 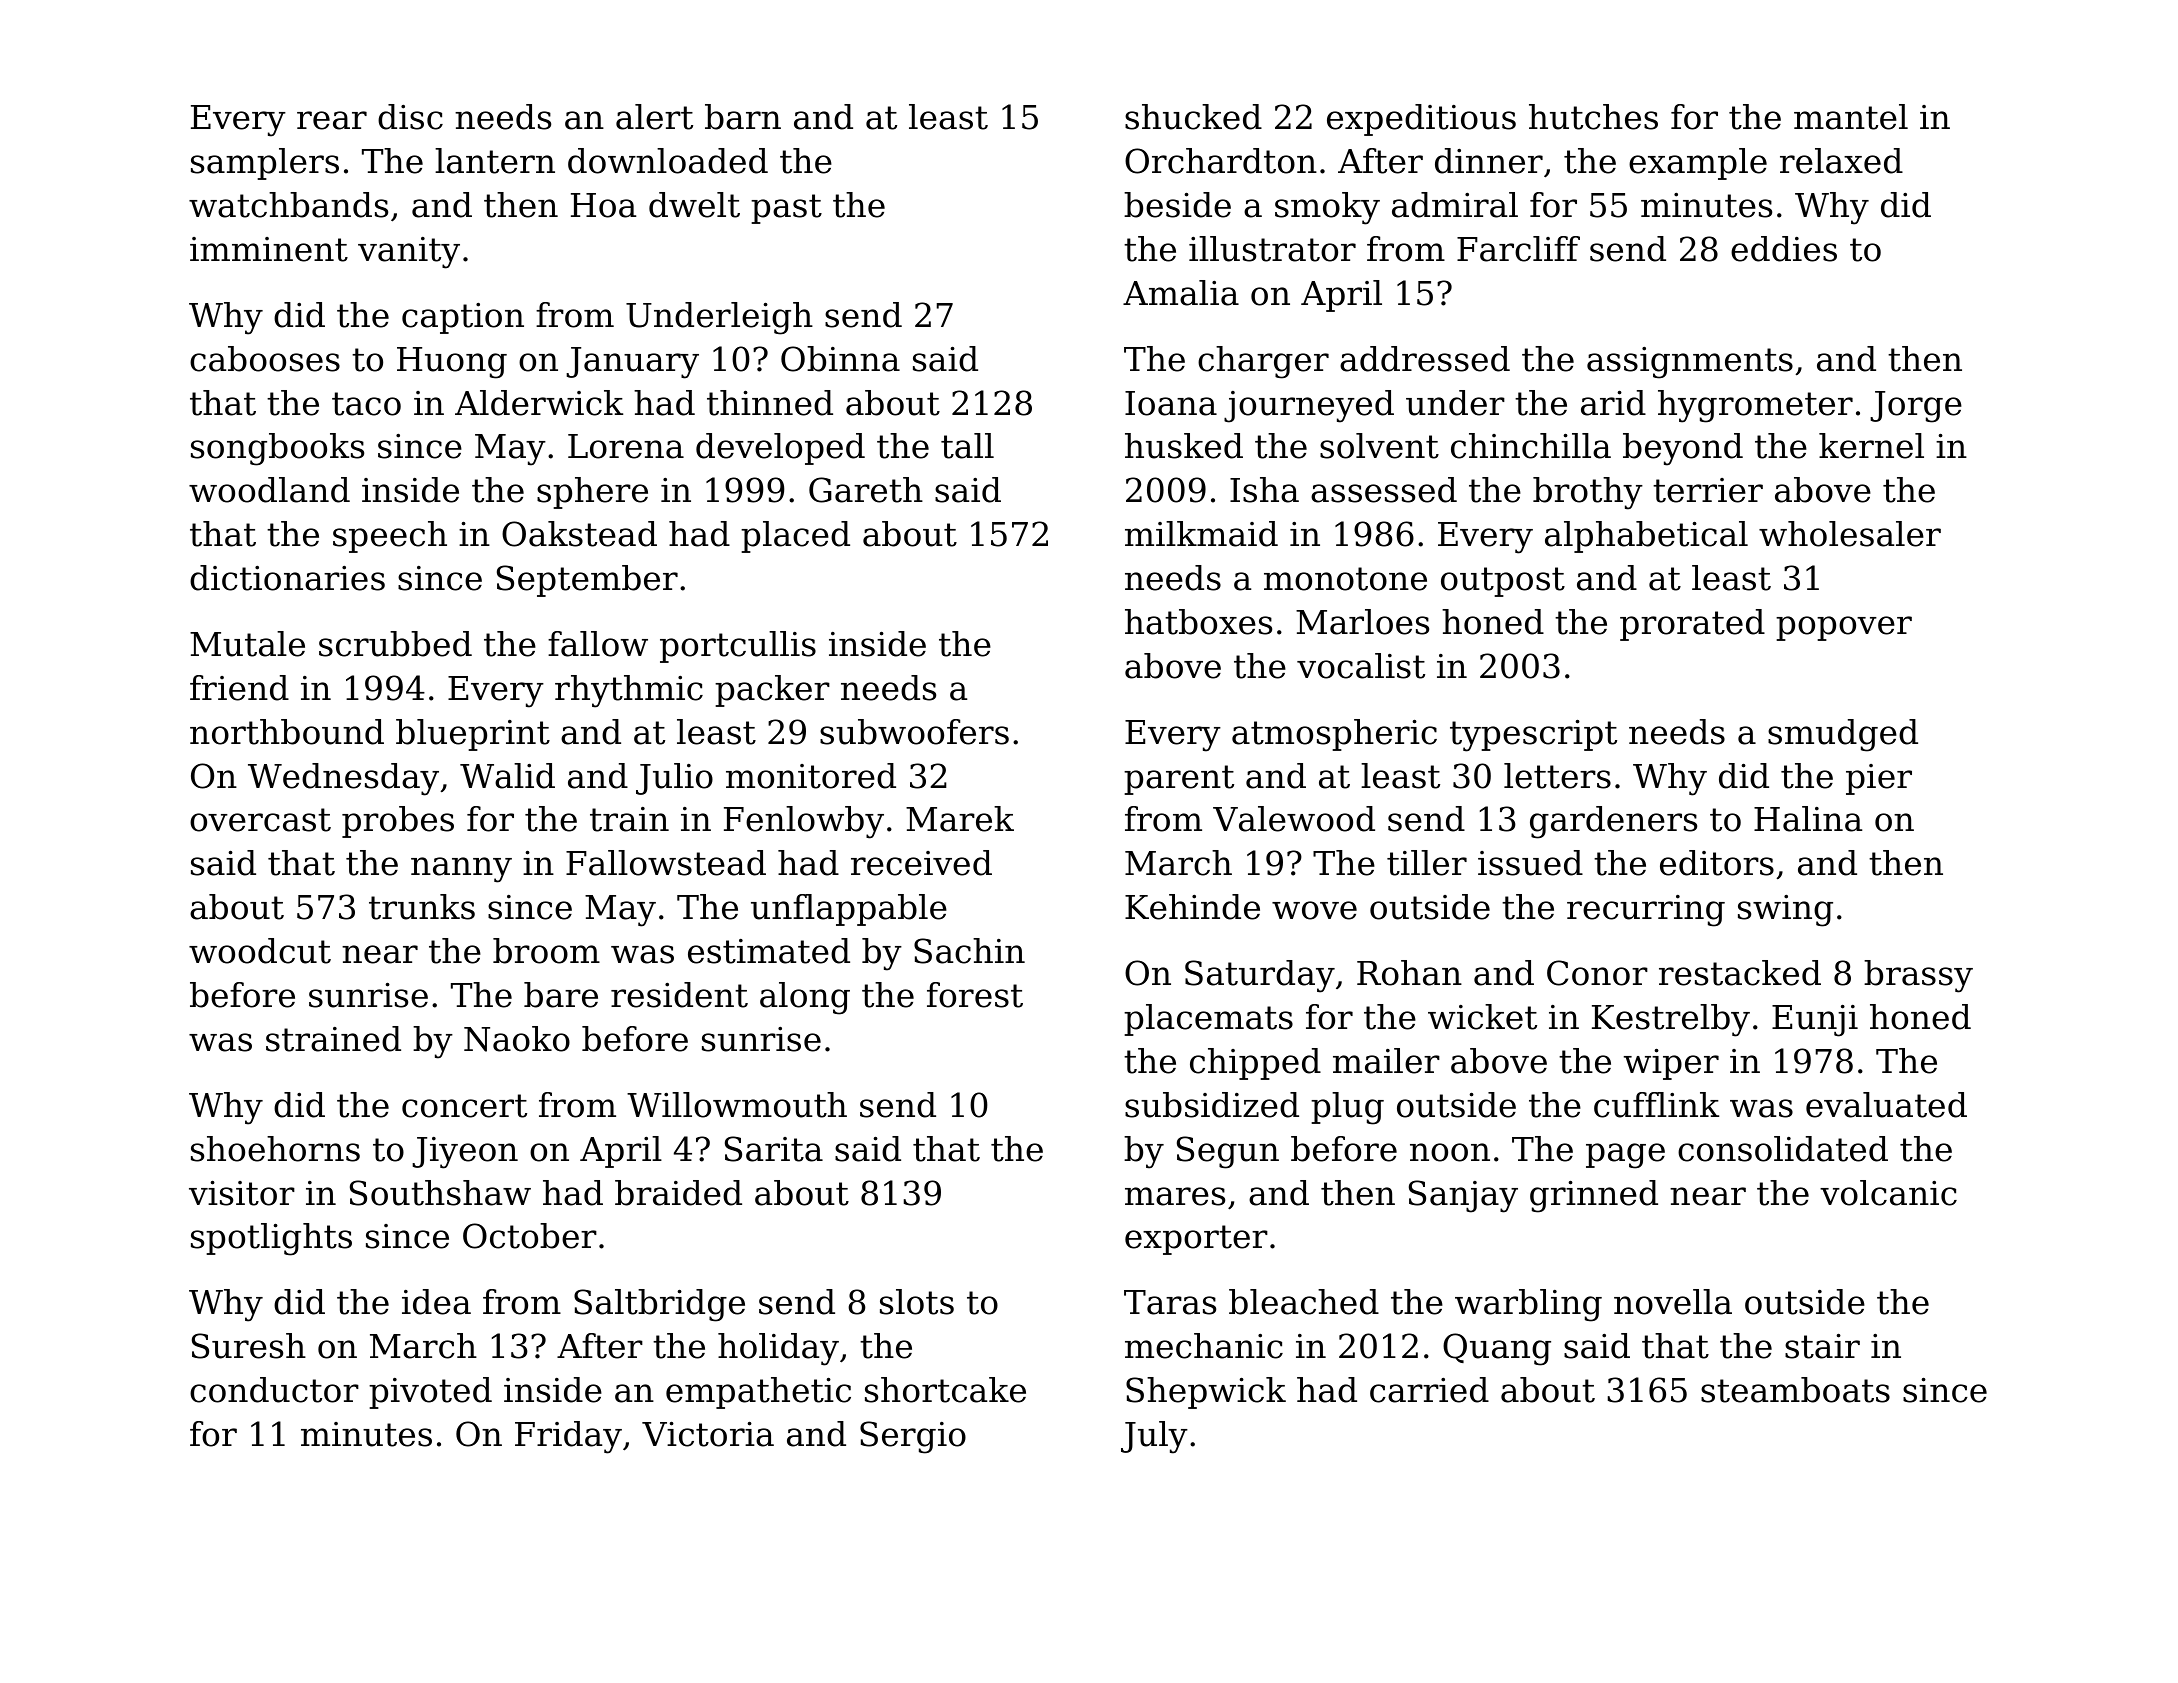 What do you see at coordinates (271, 1239) in the screenshot?
I see `spotlights` at bounding box center [271, 1239].
